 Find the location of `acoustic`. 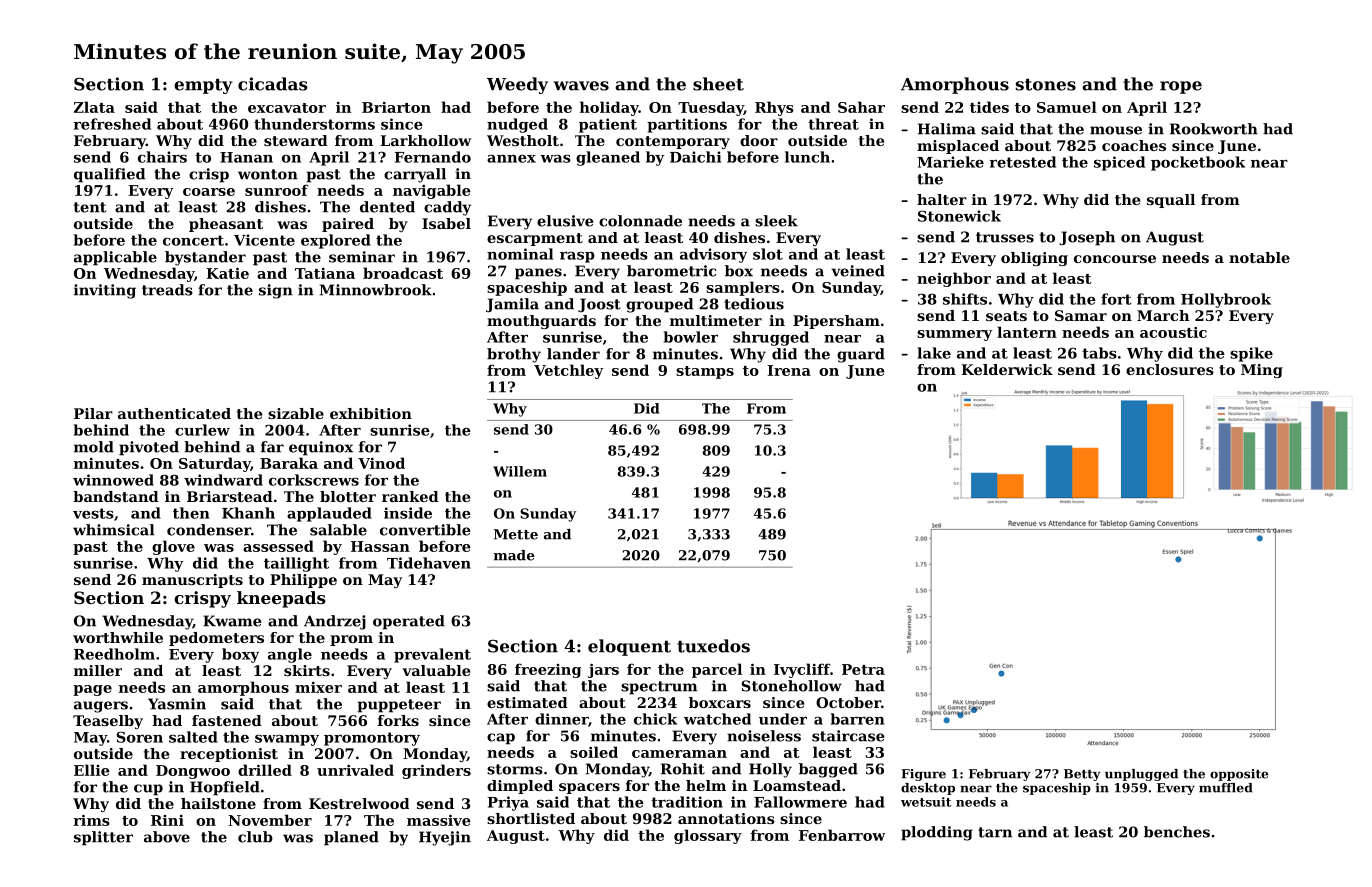

acoustic is located at coordinates (1173, 332).
